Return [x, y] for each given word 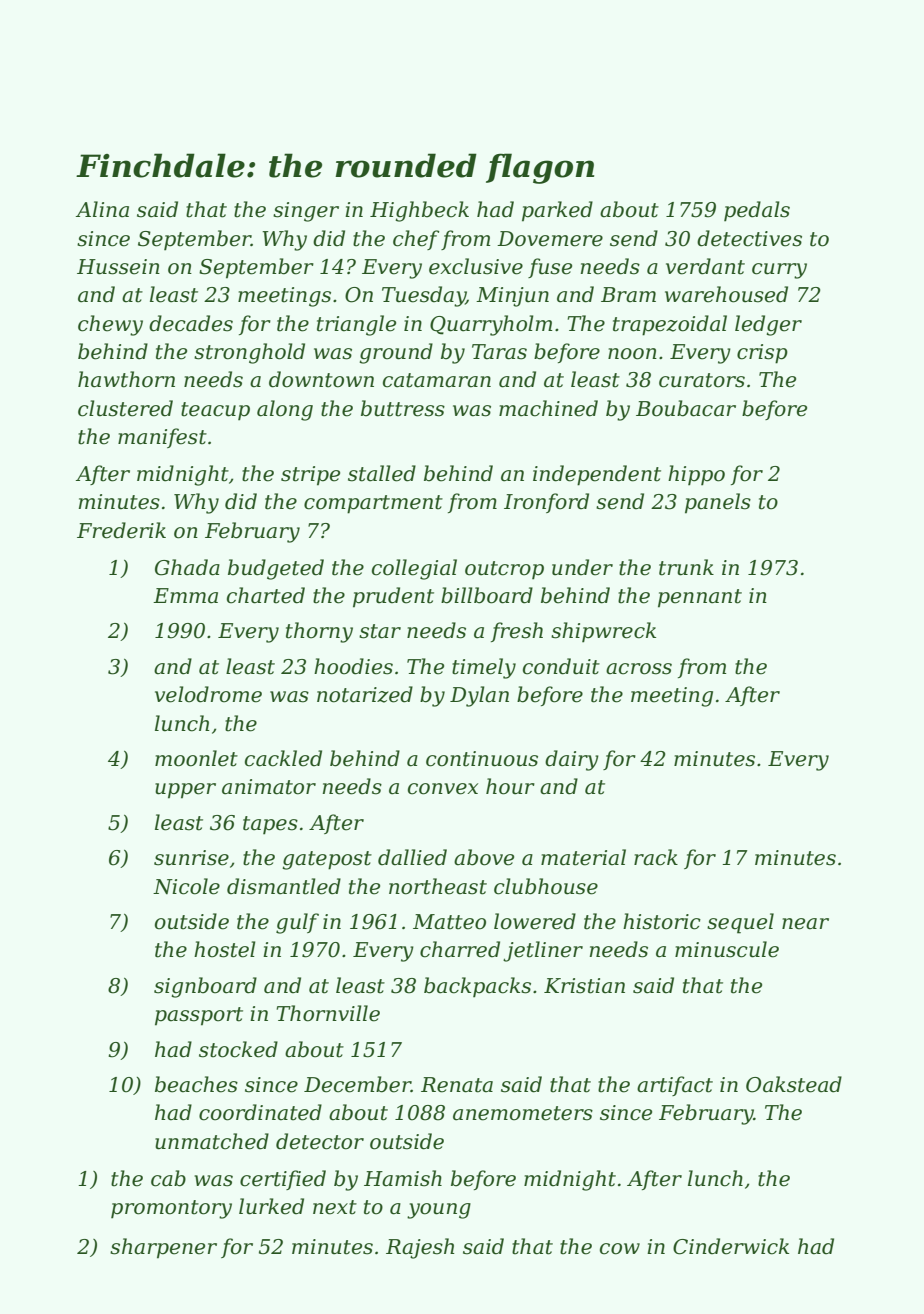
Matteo [449, 922]
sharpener [163, 1248]
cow [620, 1249]
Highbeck [419, 211]
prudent [393, 597]
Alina [102, 209]
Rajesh [420, 1248]
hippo [696, 475]
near [805, 924]
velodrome [208, 694]
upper [185, 791]
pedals [757, 211]
